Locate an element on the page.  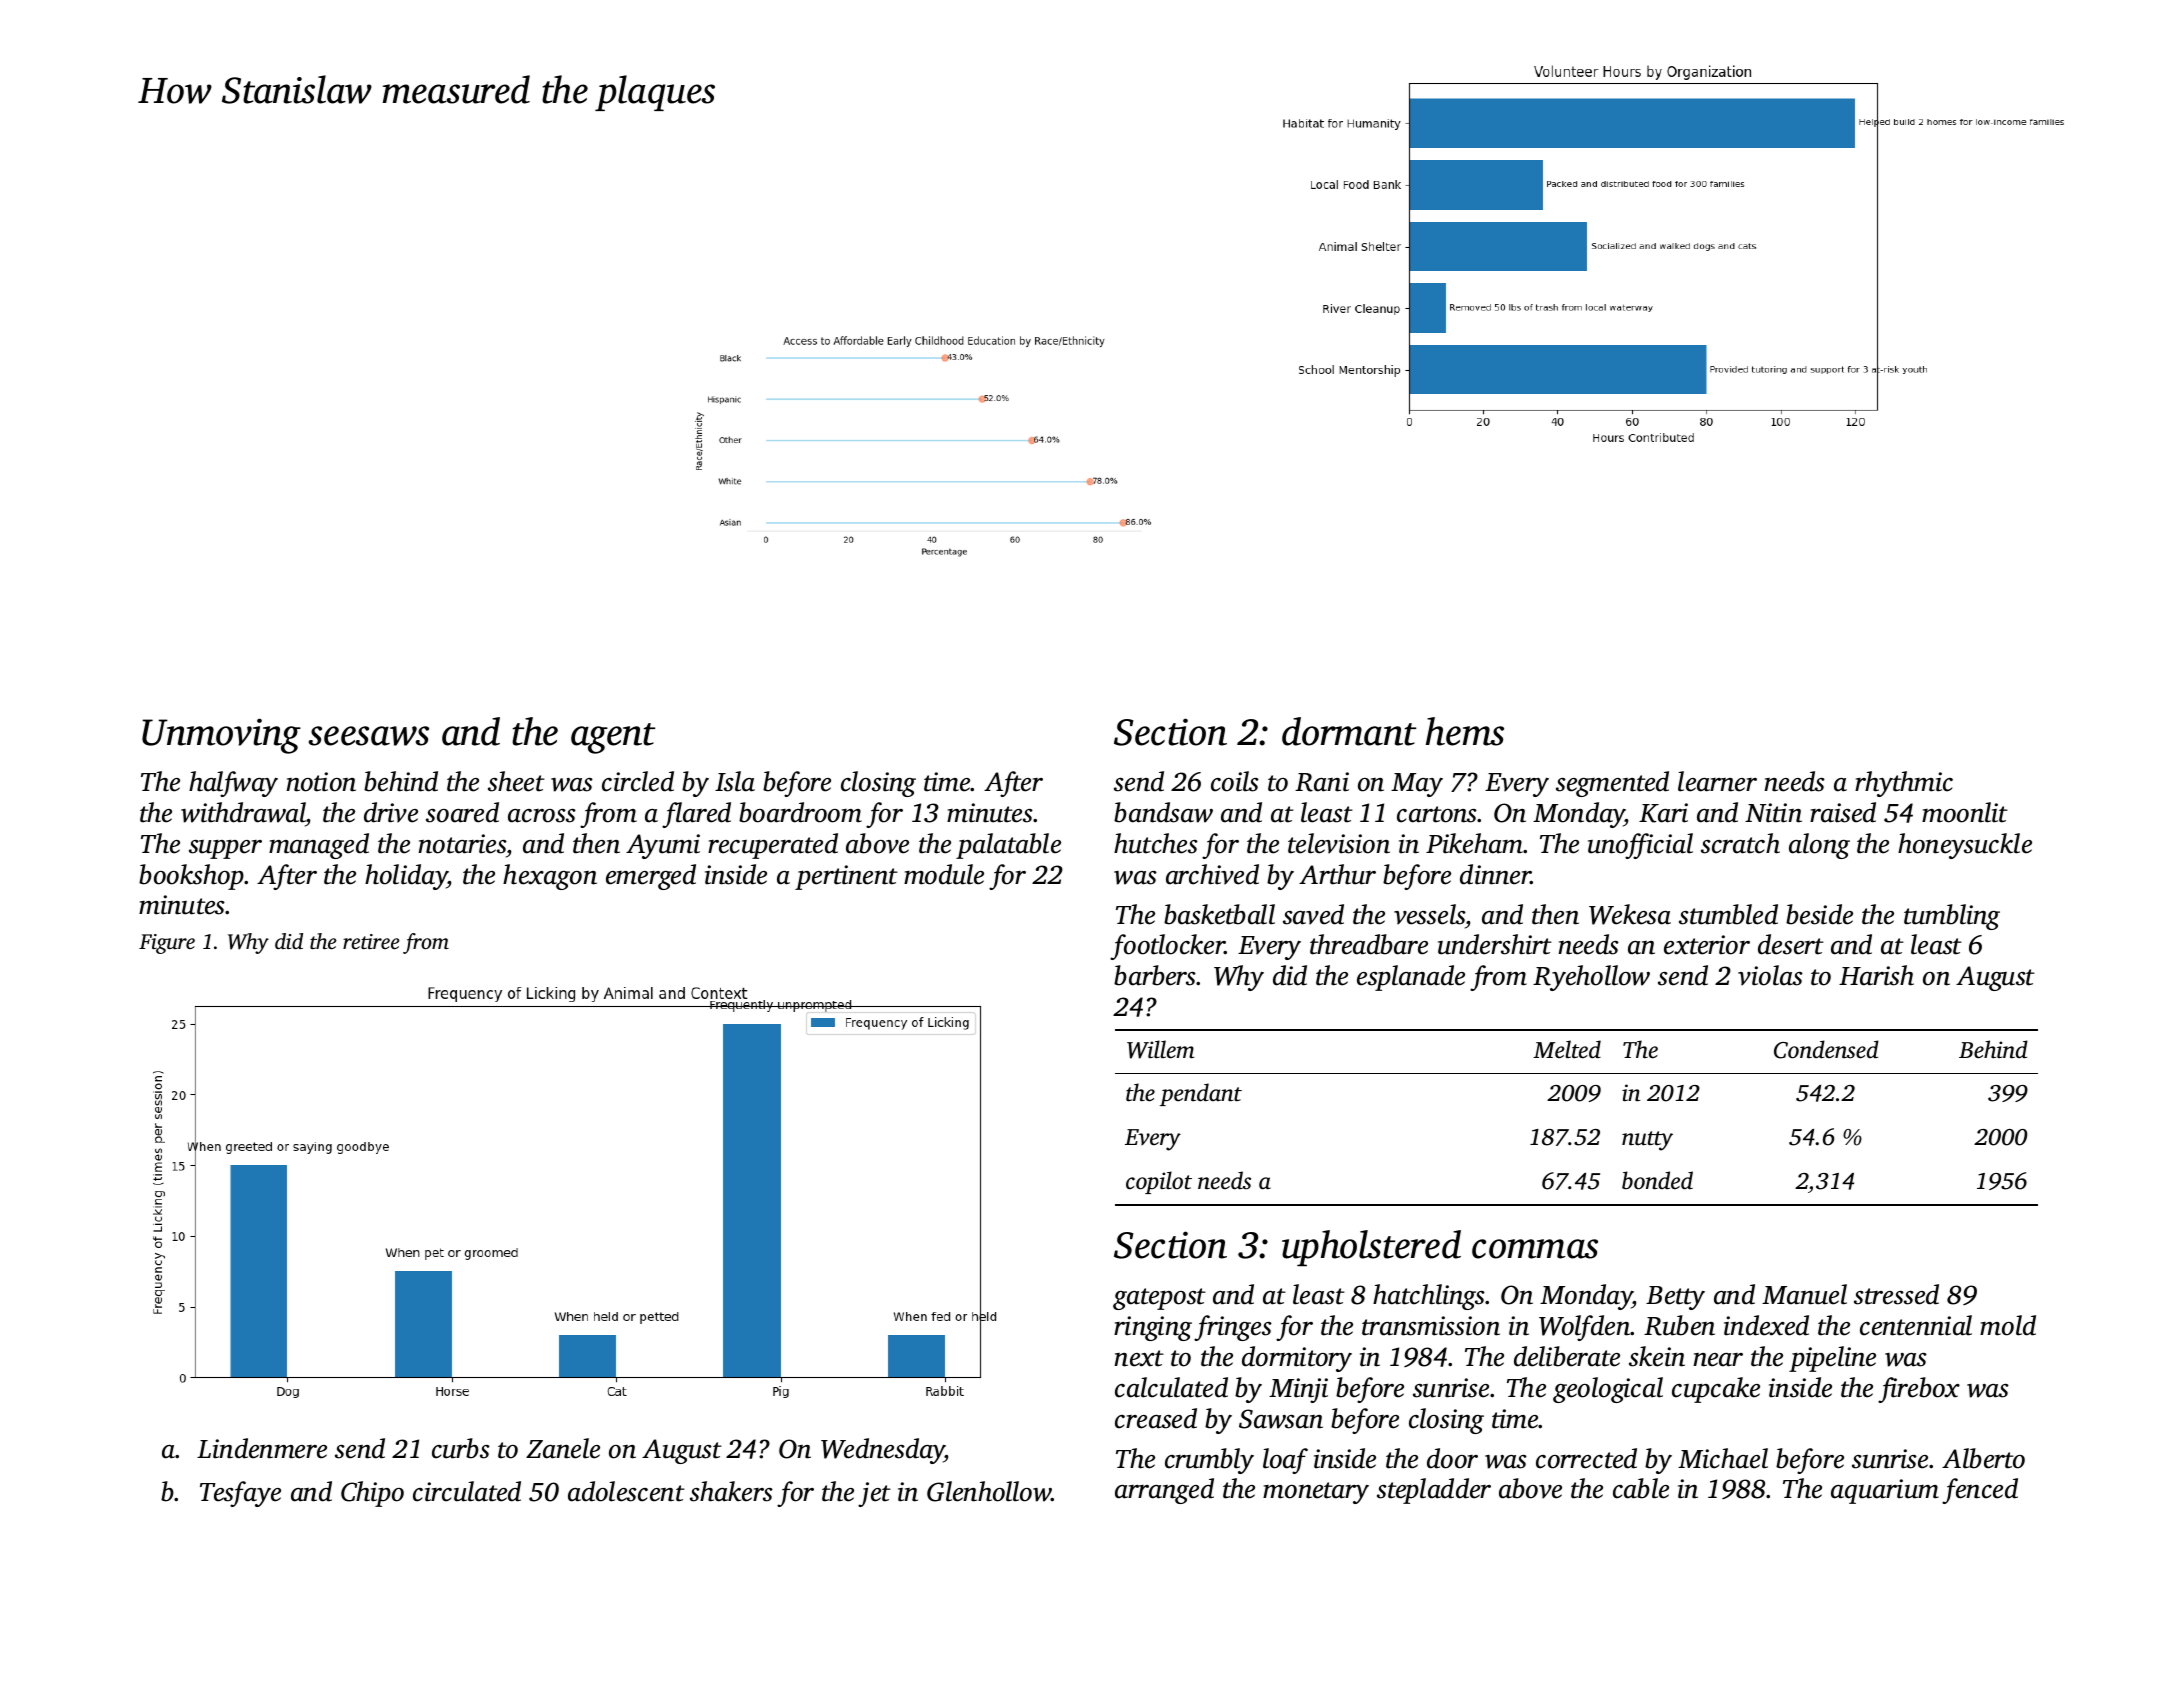
retiree is located at coordinates (371, 941).
